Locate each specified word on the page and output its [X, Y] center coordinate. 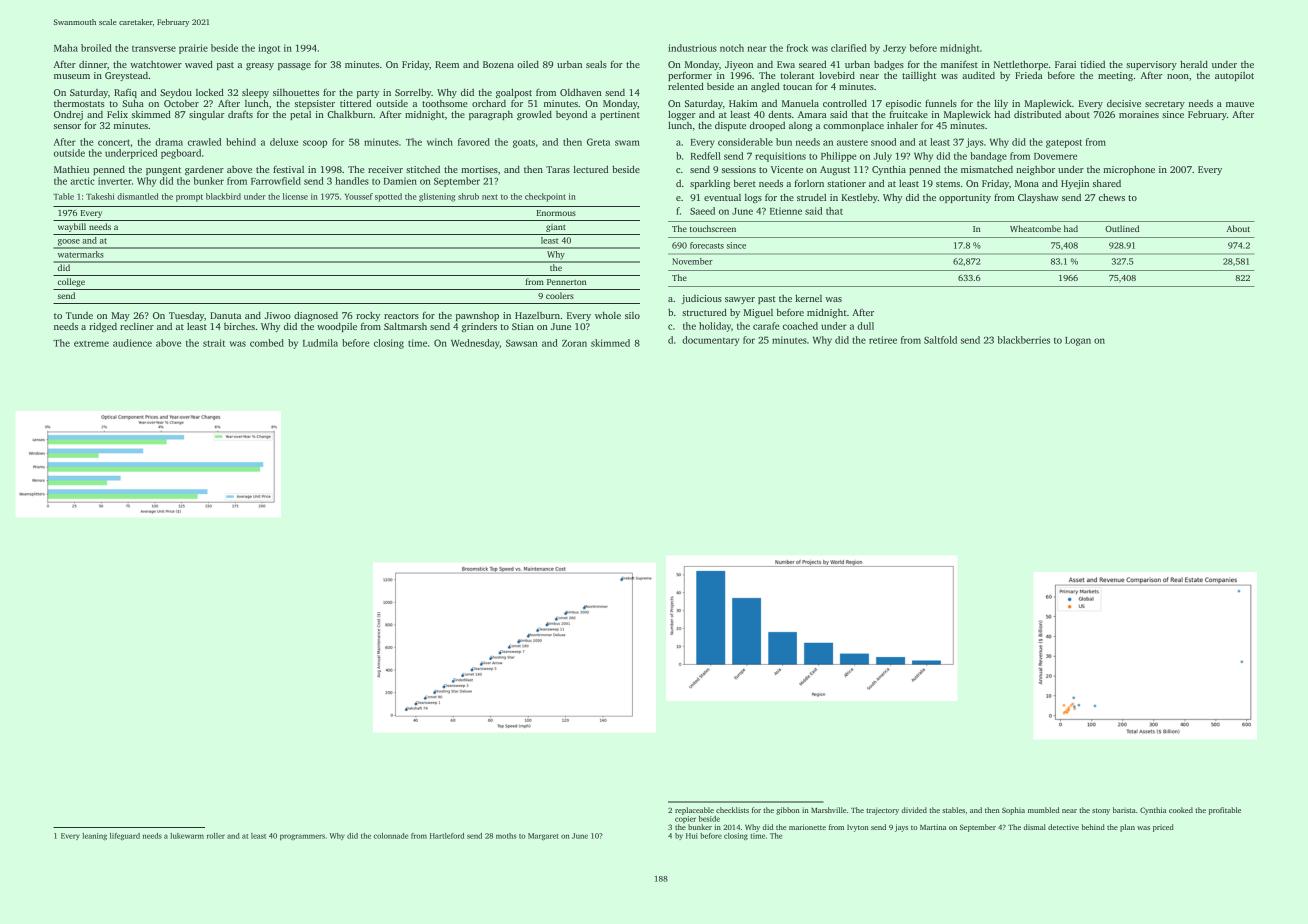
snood [883, 142]
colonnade [391, 836]
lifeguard [125, 836]
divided [914, 810]
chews [1112, 197]
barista [1124, 810]
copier [685, 819]
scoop [315, 144]
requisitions [780, 157]
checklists [732, 810]
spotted [388, 197]
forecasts [707, 245]
